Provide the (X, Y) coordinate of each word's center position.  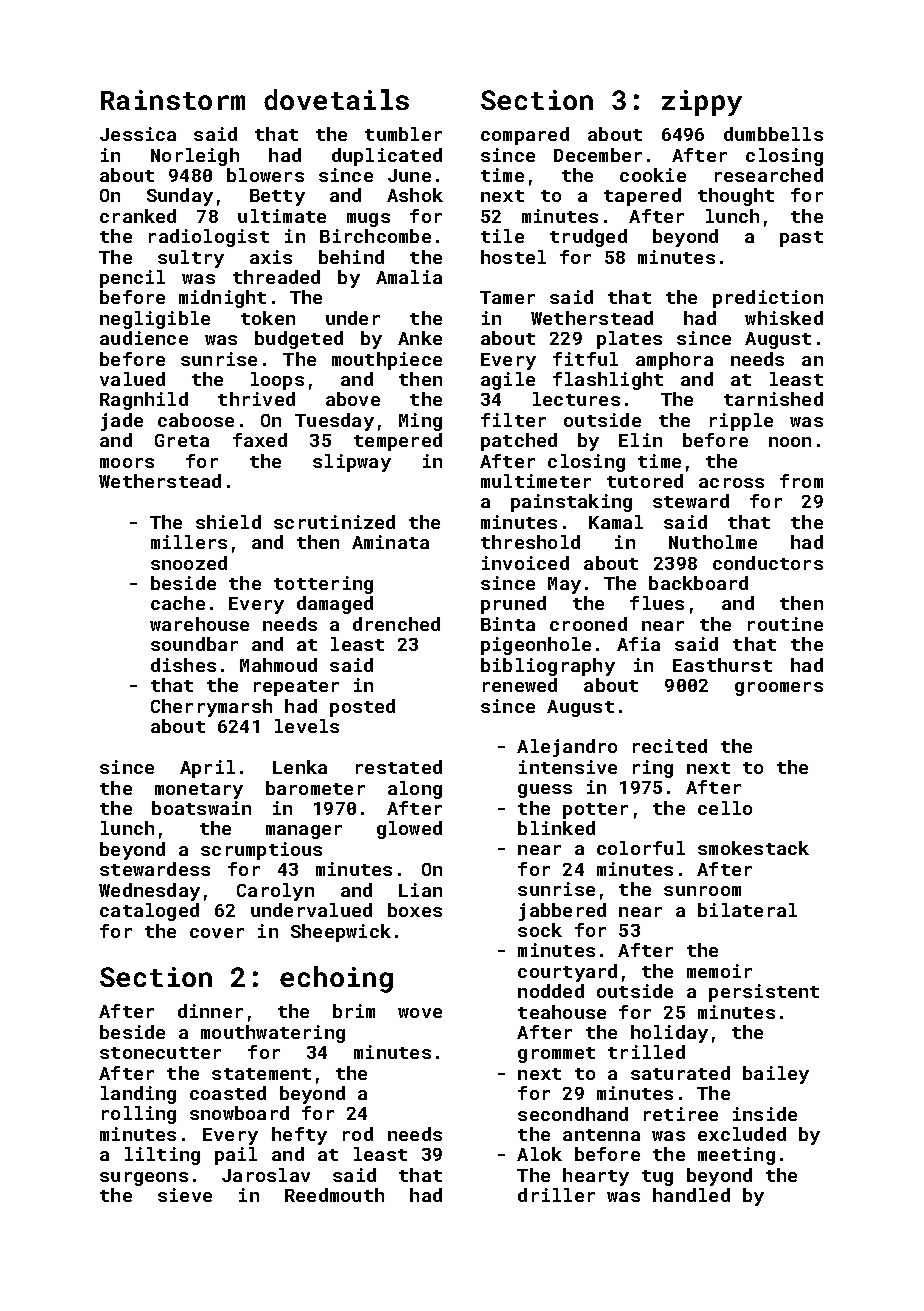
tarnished (773, 399)
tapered (642, 197)
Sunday (180, 197)
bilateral (747, 910)
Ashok (415, 195)
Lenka (300, 767)
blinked (556, 828)
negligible (155, 320)
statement (261, 1074)
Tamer (507, 297)
